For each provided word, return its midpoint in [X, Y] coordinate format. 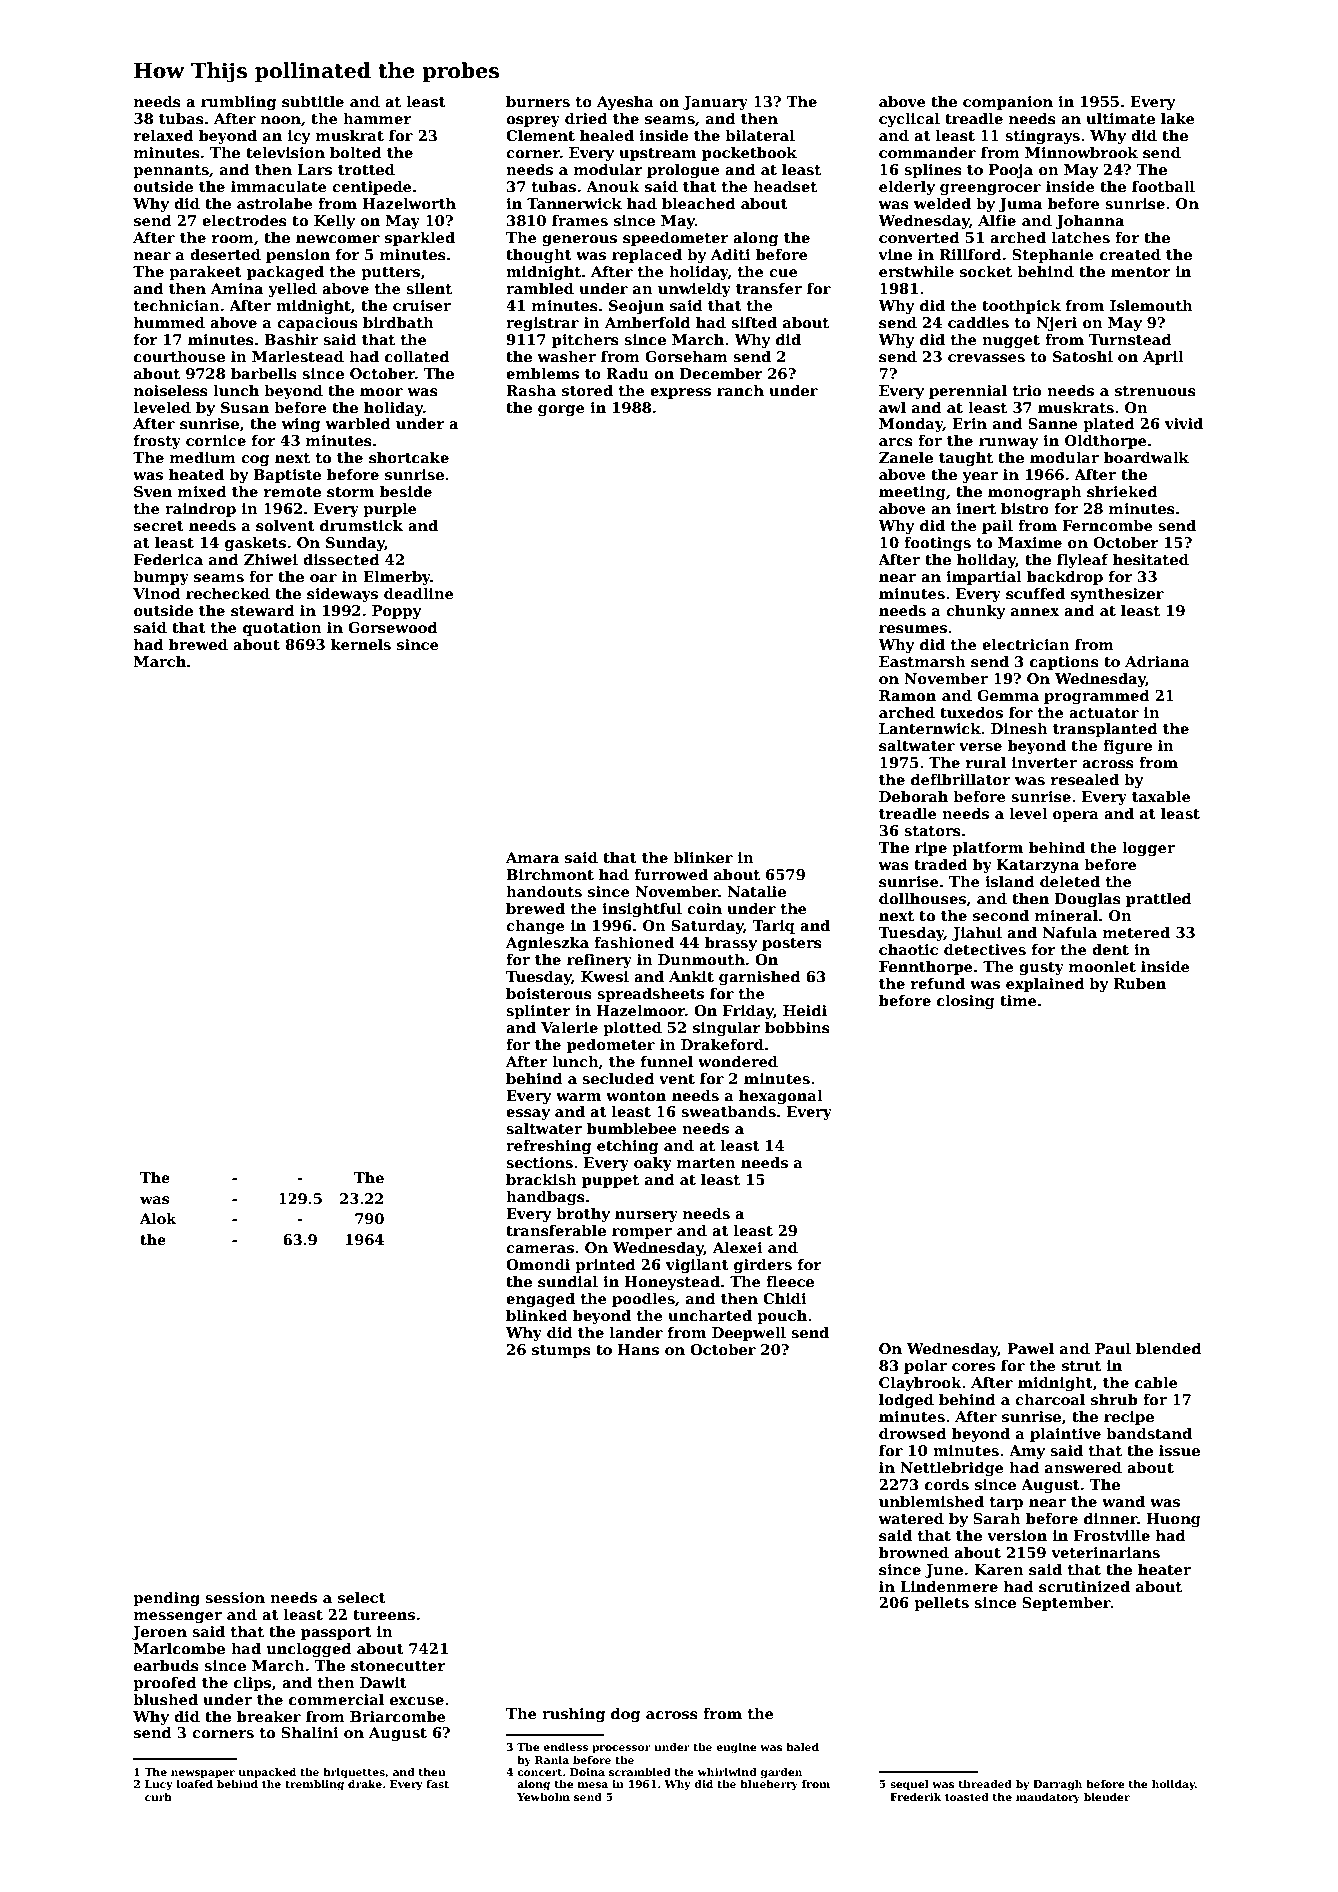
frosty [157, 442]
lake [1178, 118]
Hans [638, 1349]
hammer [377, 118]
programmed [1097, 697]
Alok [158, 1218]
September [1066, 1604]
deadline [419, 593]
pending [166, 1599]
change [535, 927]
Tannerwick [574, 203]
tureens [384, 1615]
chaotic [908, 949]
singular [727, 1029]
